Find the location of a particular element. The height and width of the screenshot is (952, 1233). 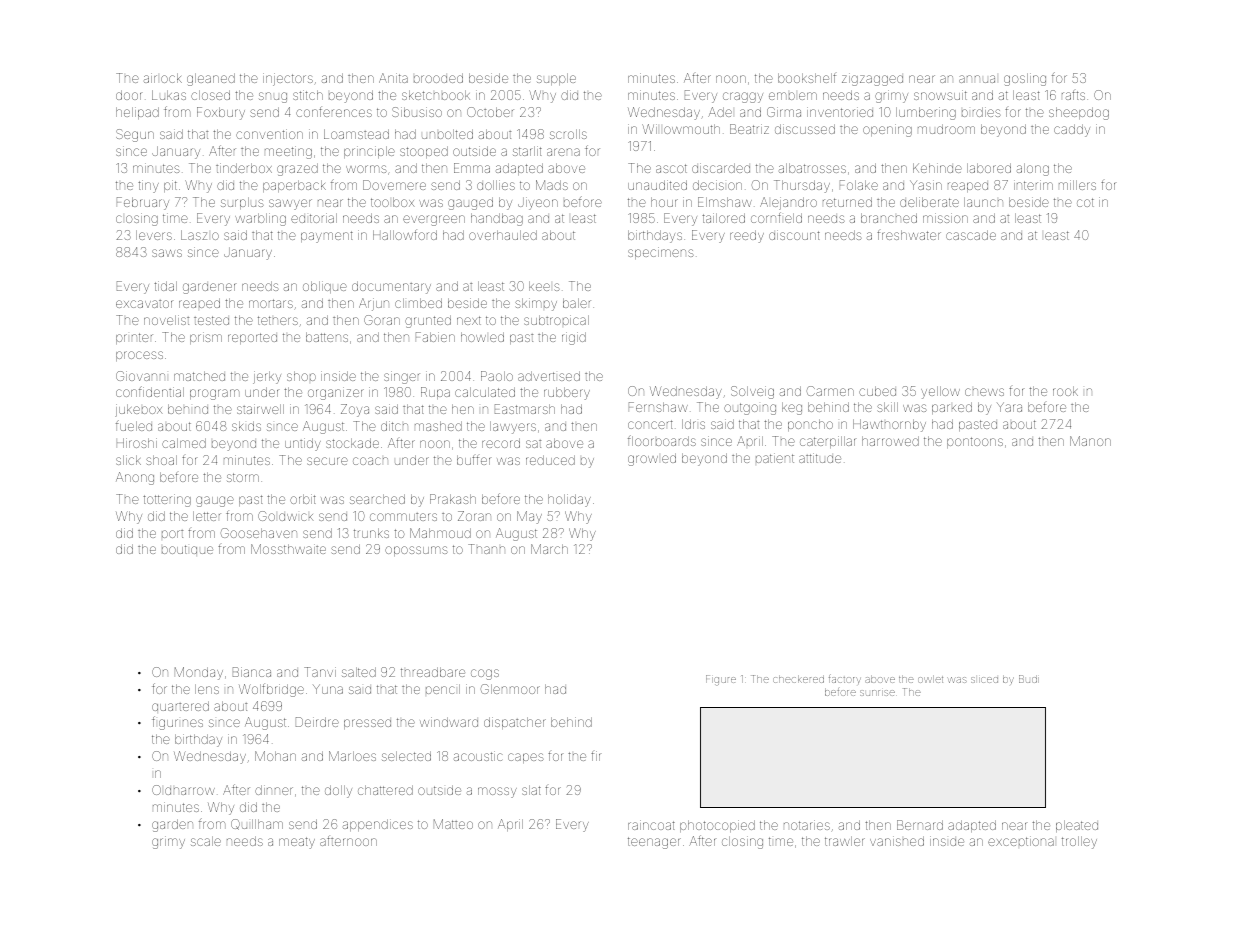

Zoya is located at coordinates (355, 410).
